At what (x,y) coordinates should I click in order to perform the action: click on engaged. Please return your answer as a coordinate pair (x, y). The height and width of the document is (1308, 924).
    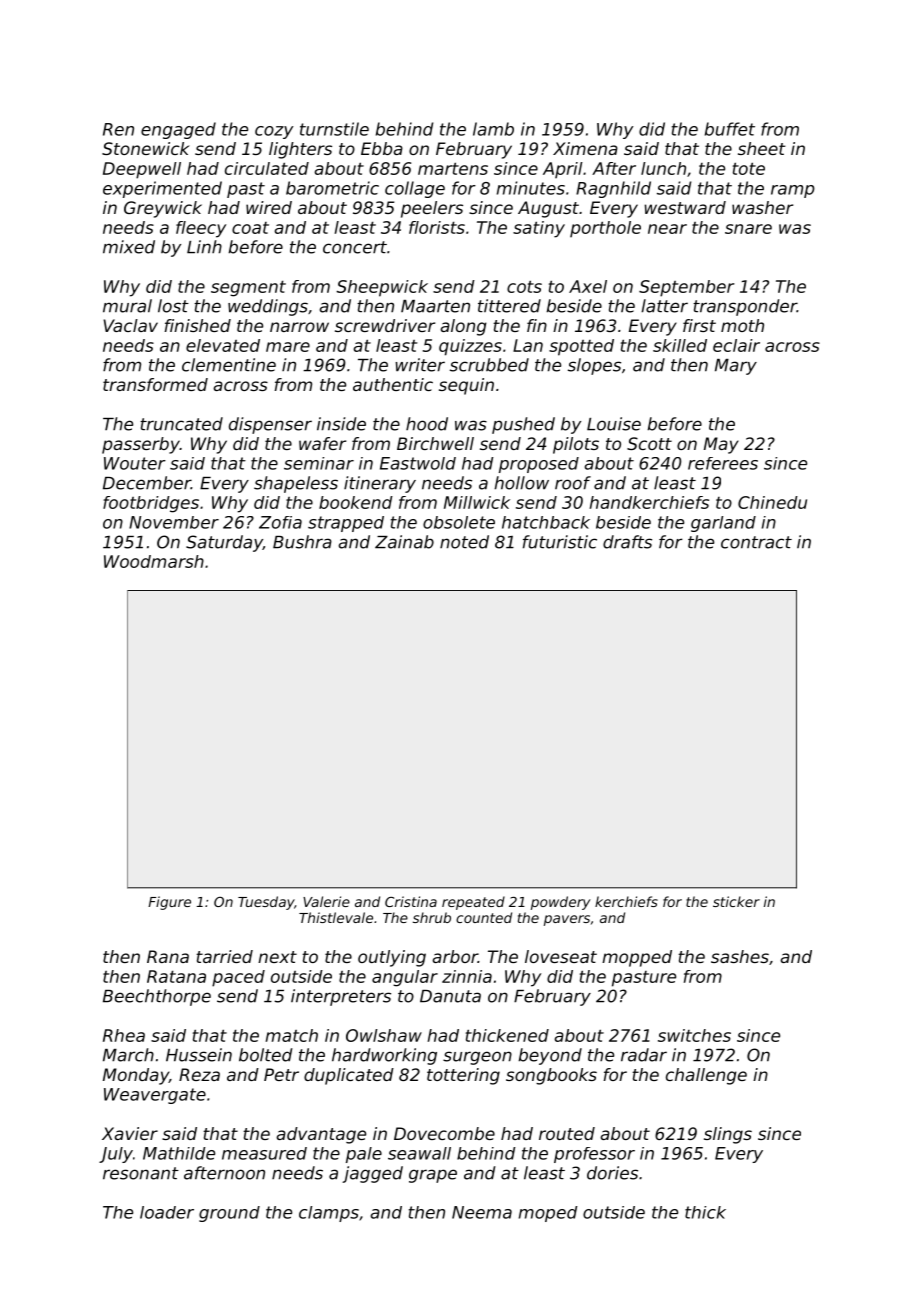
    Looking at the image, I should click on (178, 130).
